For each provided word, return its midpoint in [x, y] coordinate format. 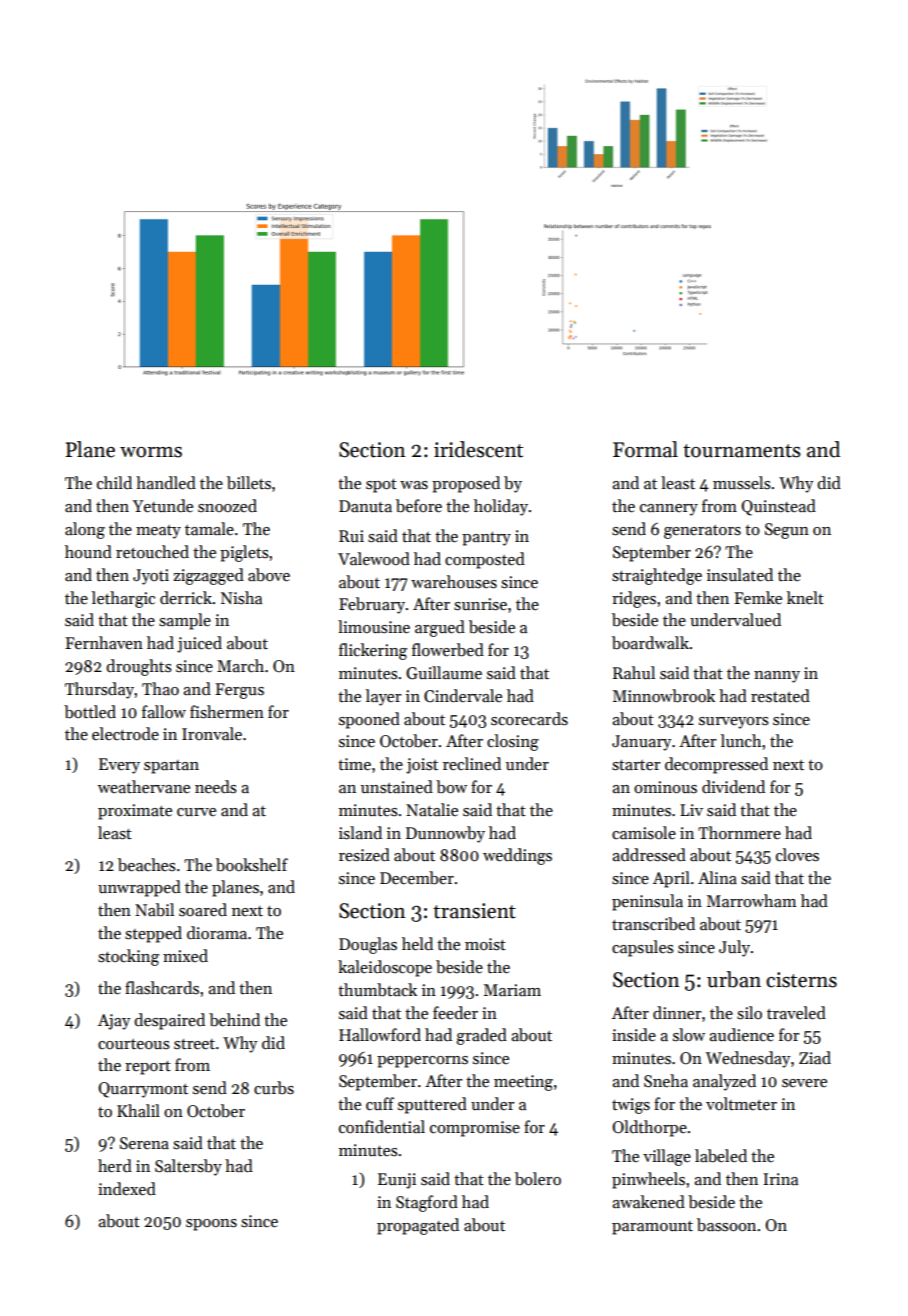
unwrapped [139, 888]
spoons [211, 1225]
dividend [733, 787]
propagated [418, 1226]
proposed [466, 484]
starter [636, 765]
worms [151, 452]
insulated [740, 575]
